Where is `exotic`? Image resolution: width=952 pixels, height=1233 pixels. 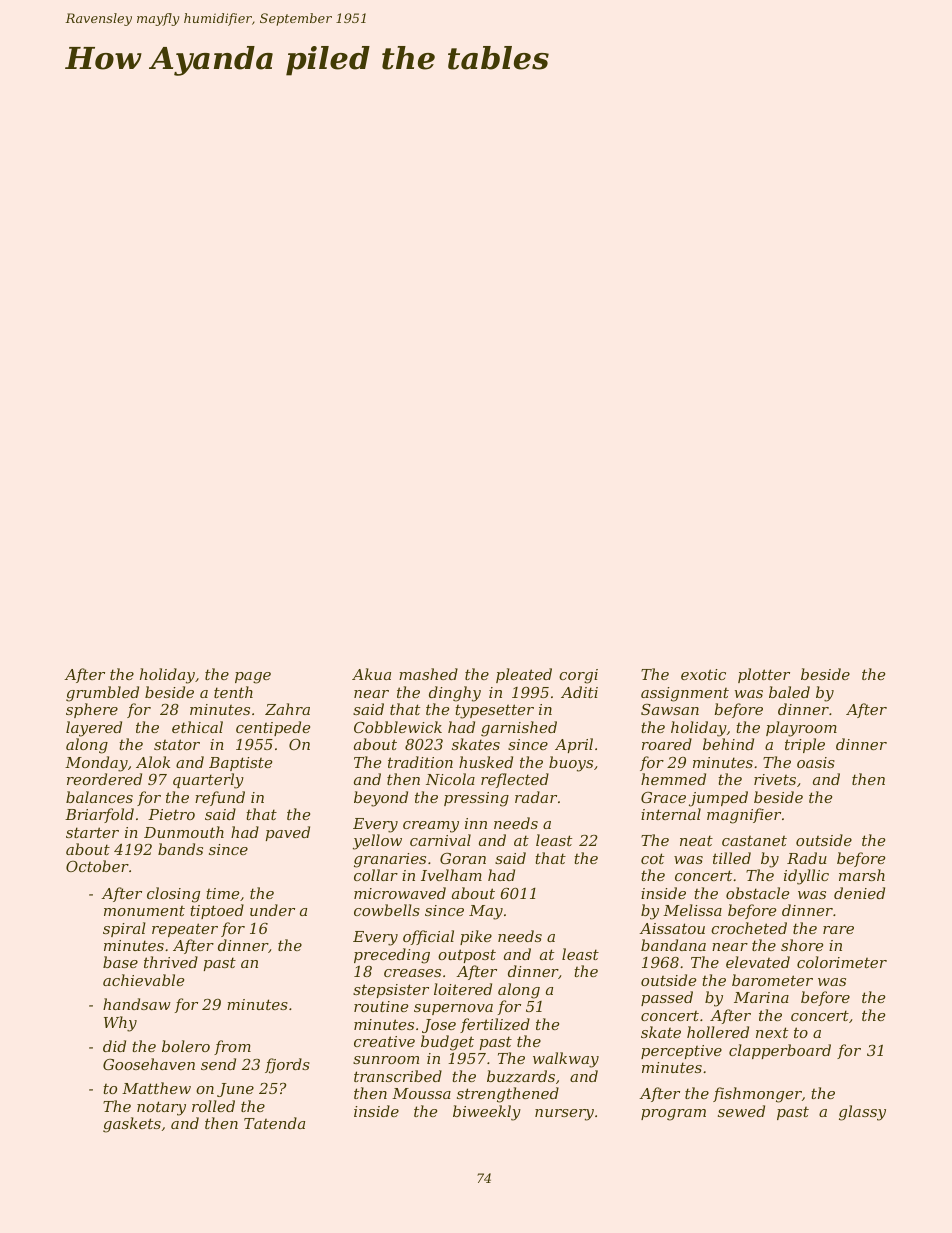
exotic is located at coordinates (703, 674).
